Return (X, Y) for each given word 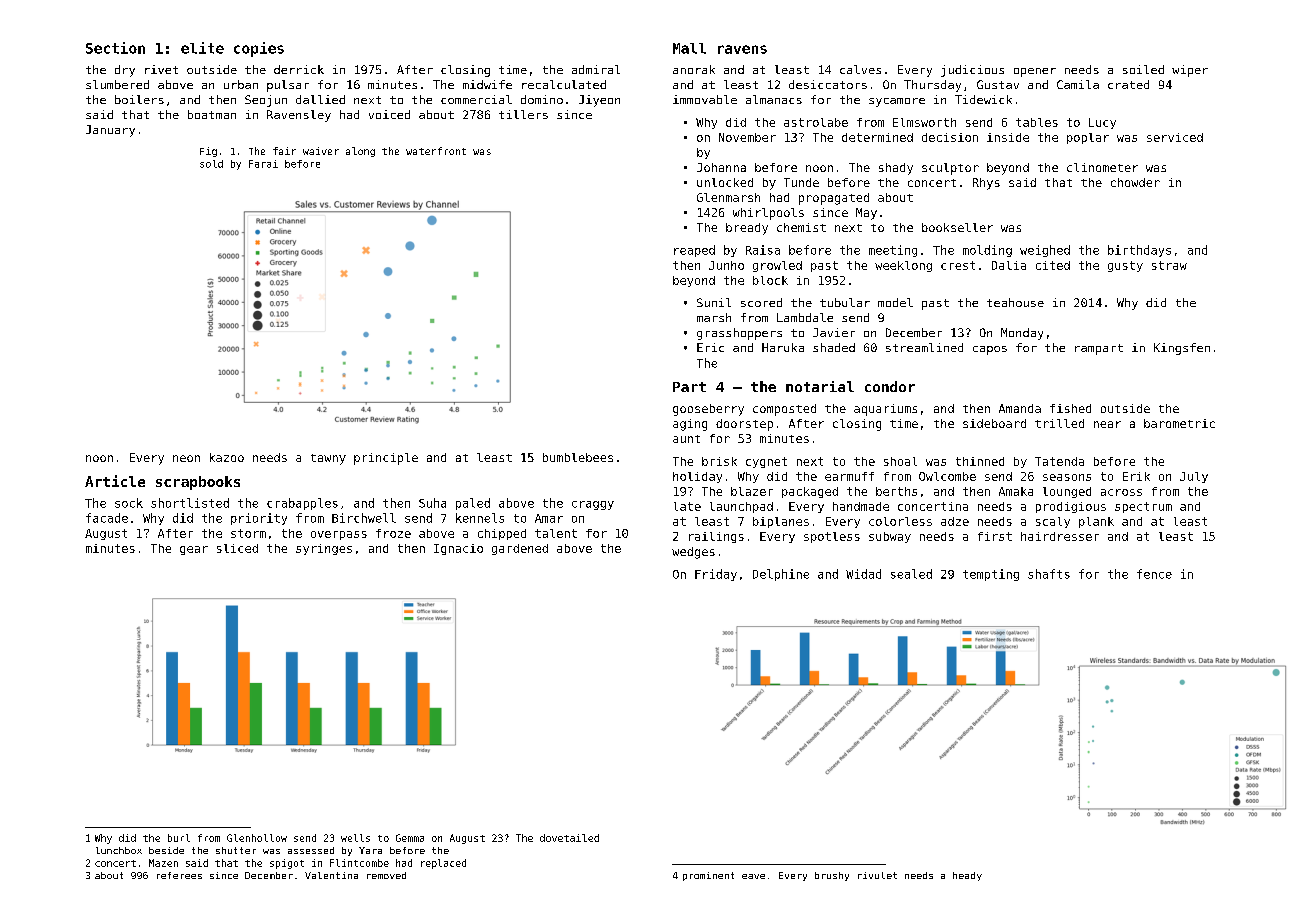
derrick (299, 69)
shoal (900, 461)
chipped (502, 534)
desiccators (828, 84)
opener (1035, 72)
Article (115, 481)
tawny (328, 459)
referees (179, 875)
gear (194, 550)
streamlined (924, 347)
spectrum (1143, 507)
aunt (686, 439)
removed (386, 875)
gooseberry (708, 410)
